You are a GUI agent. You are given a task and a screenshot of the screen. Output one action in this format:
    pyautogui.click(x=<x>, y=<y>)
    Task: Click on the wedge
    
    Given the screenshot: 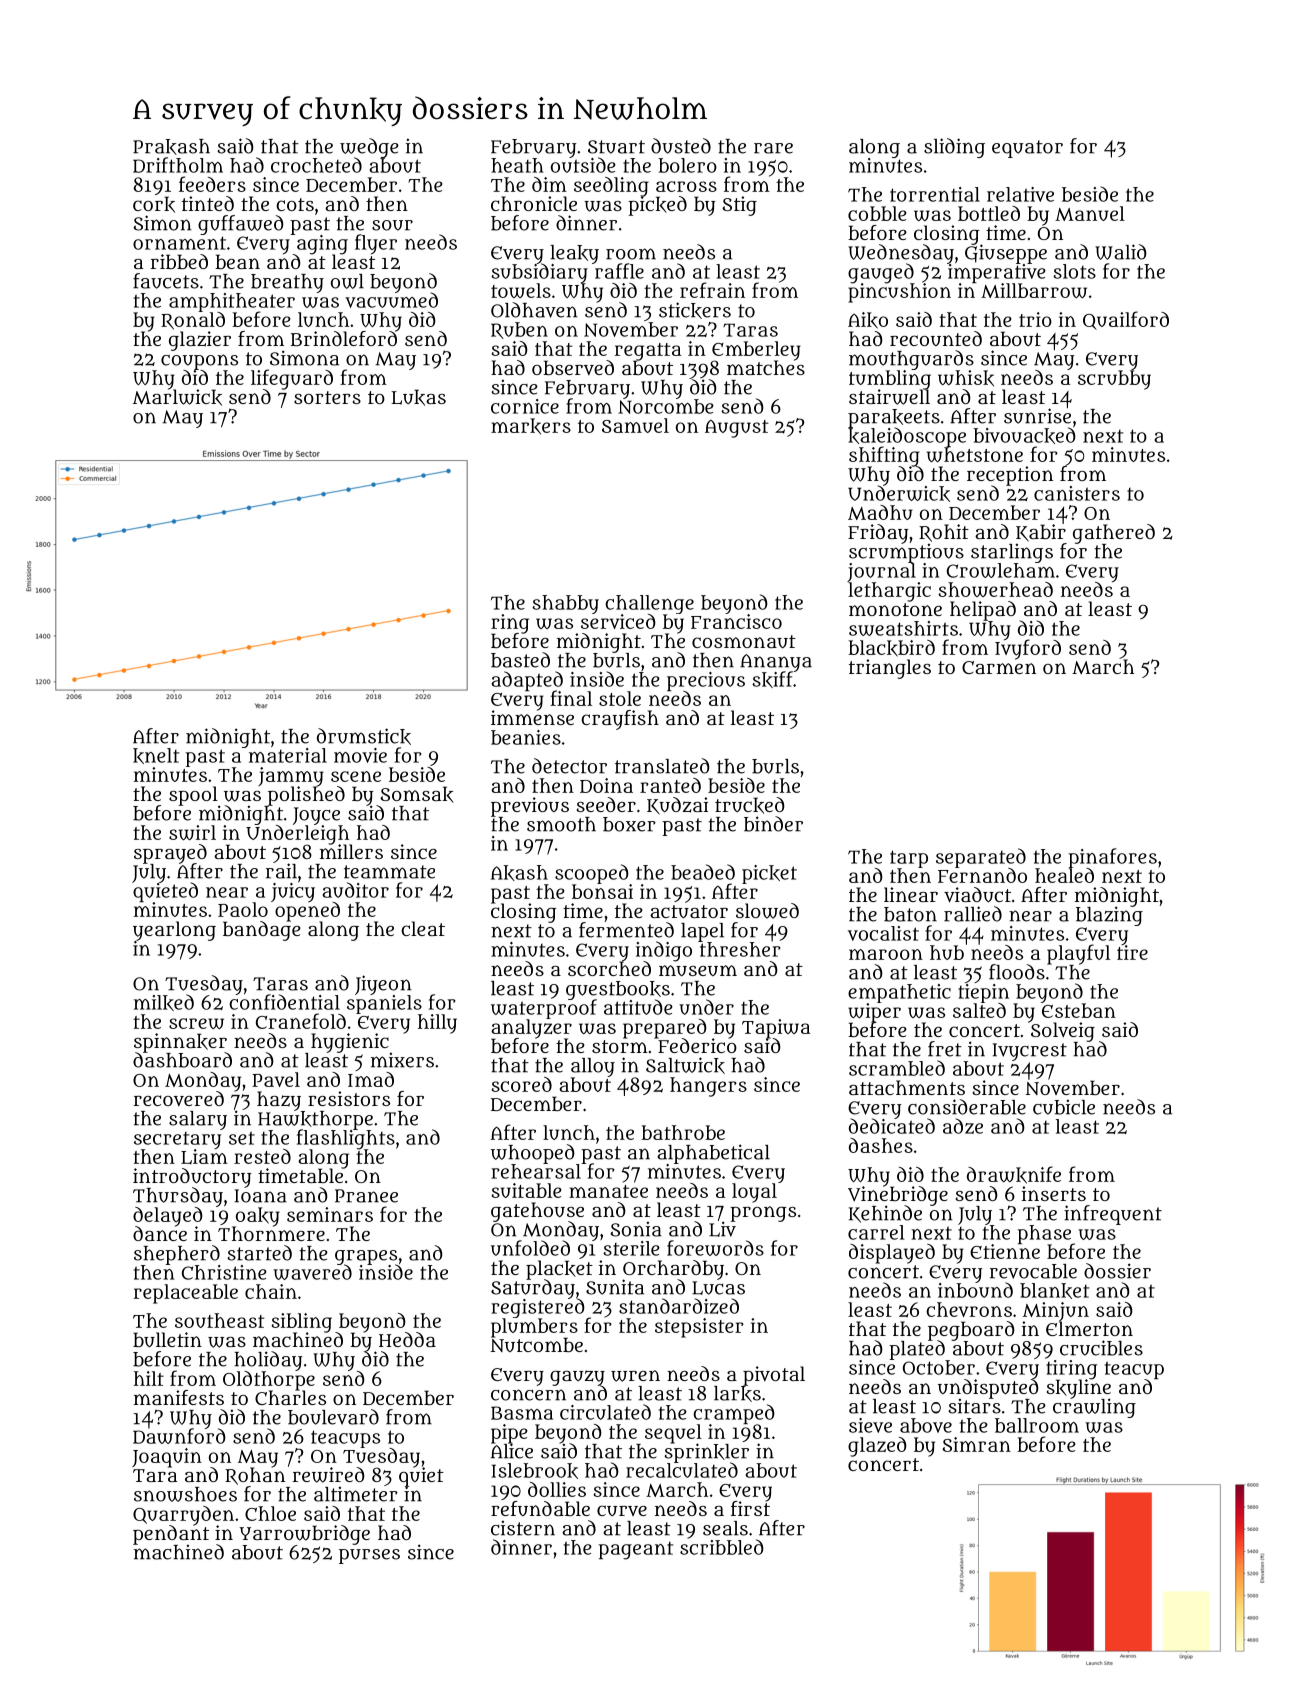 What is the action you would take?
    pyautogui.click(x=369, y=148)
